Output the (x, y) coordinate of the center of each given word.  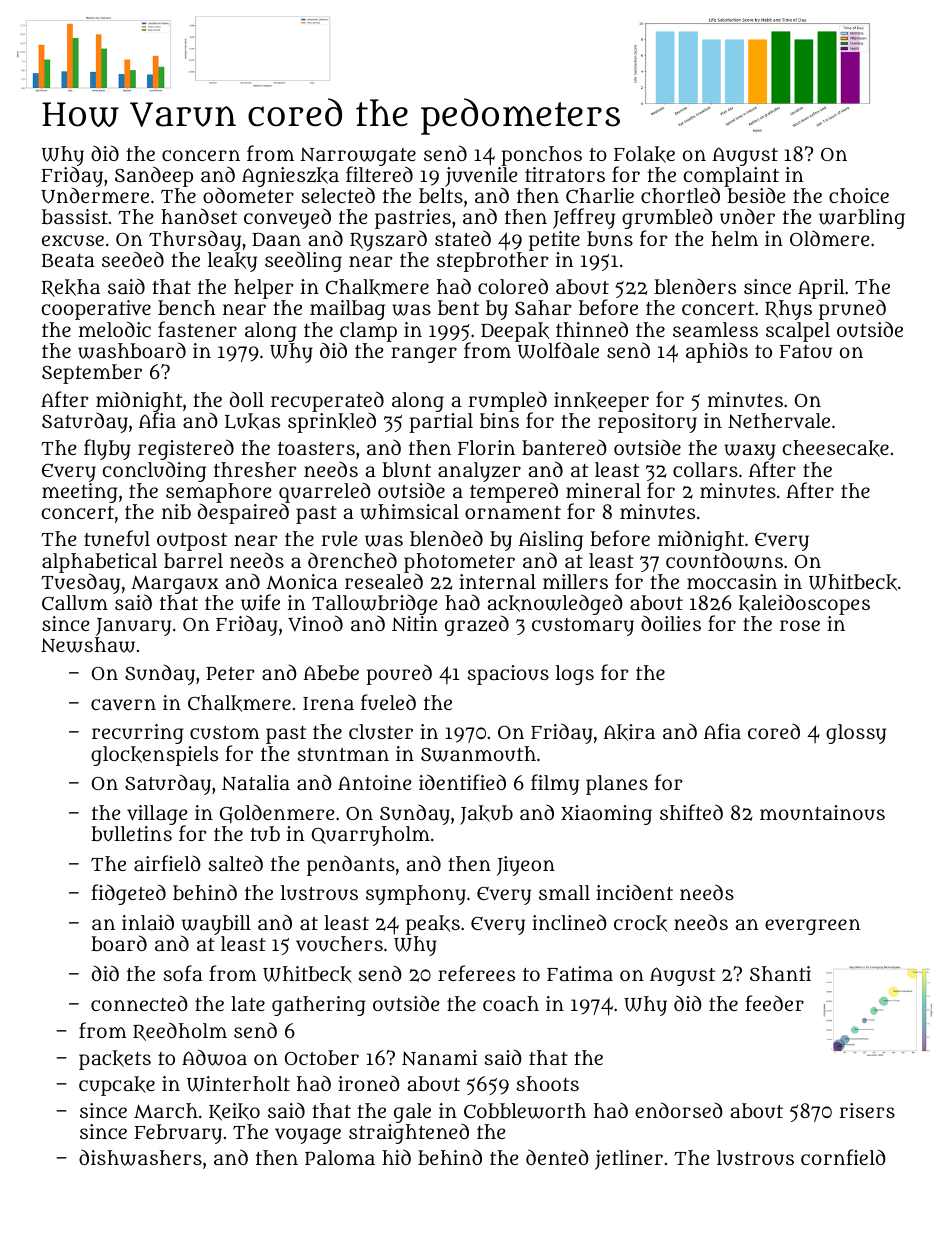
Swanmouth (478, 754)
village (157, 815)
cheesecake (836, 448)
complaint (731, 177)
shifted (691, 812)
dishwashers (140, 1157)
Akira (629, 732)
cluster (381, 731)
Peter (230, 673)
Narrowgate (358, 157)
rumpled (508, 401)
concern (201, 155)
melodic (115, 329)
